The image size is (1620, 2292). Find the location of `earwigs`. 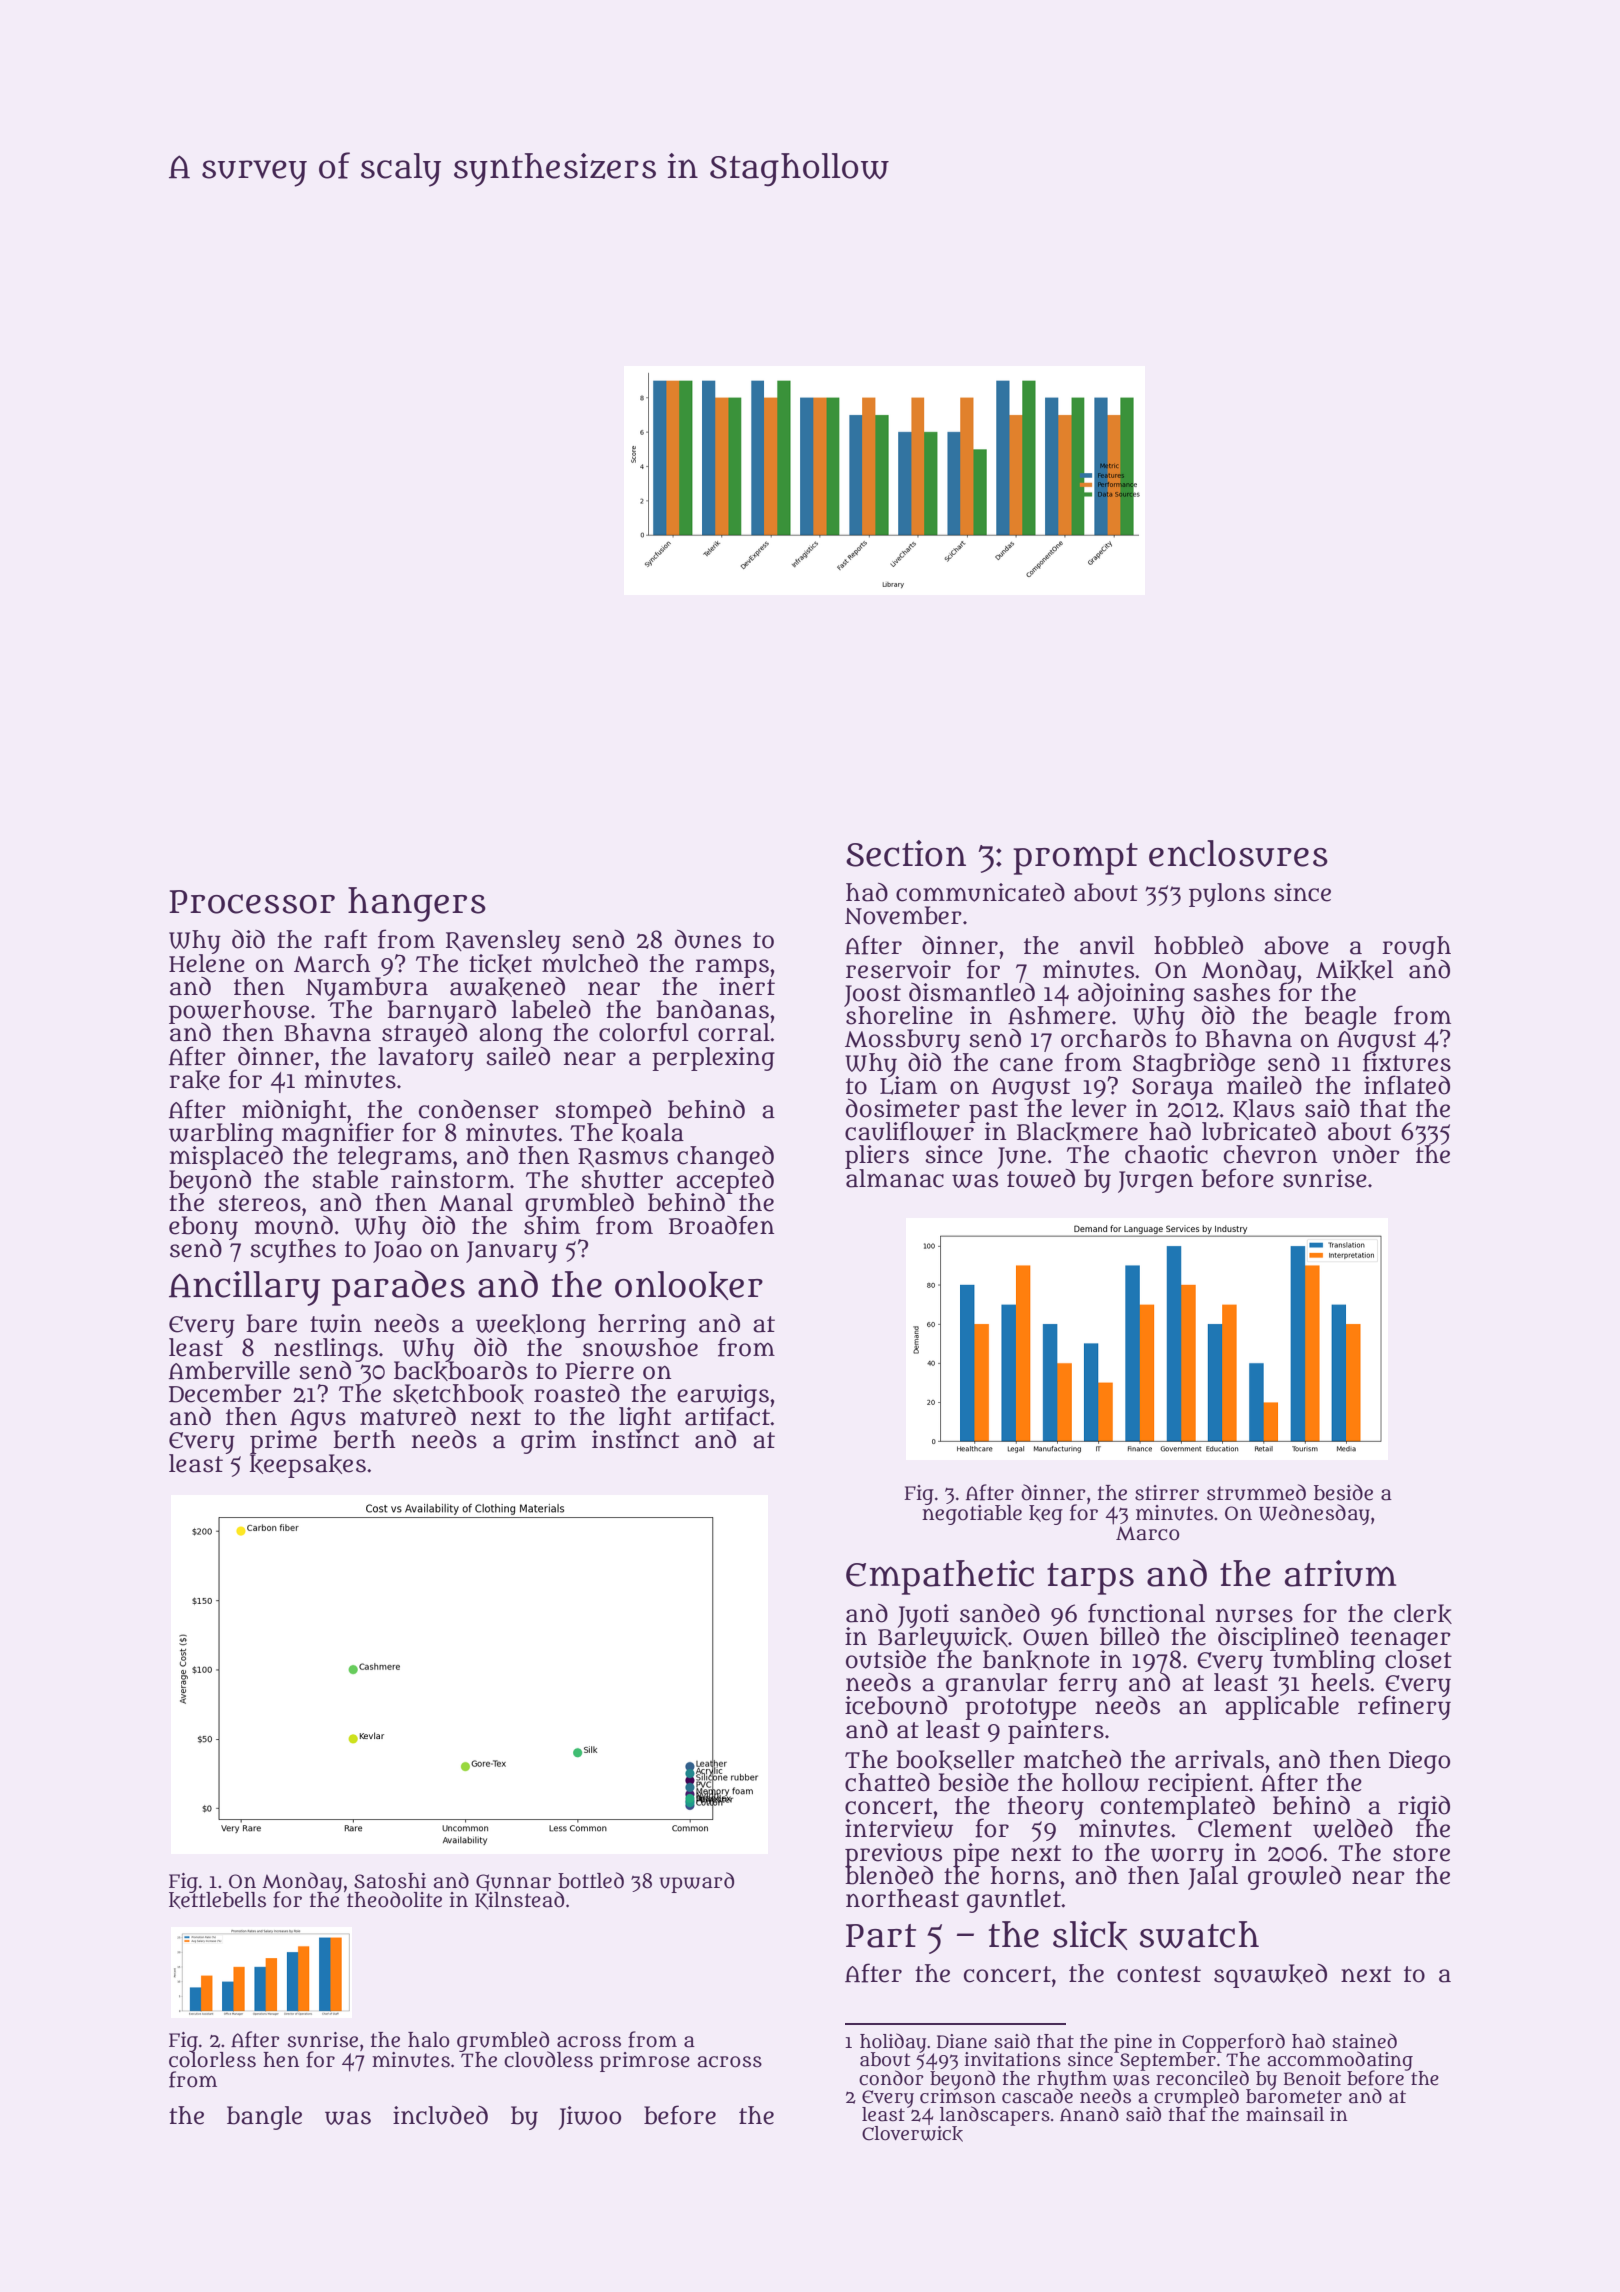

earwigs is located at coordinates (723, 1395).
